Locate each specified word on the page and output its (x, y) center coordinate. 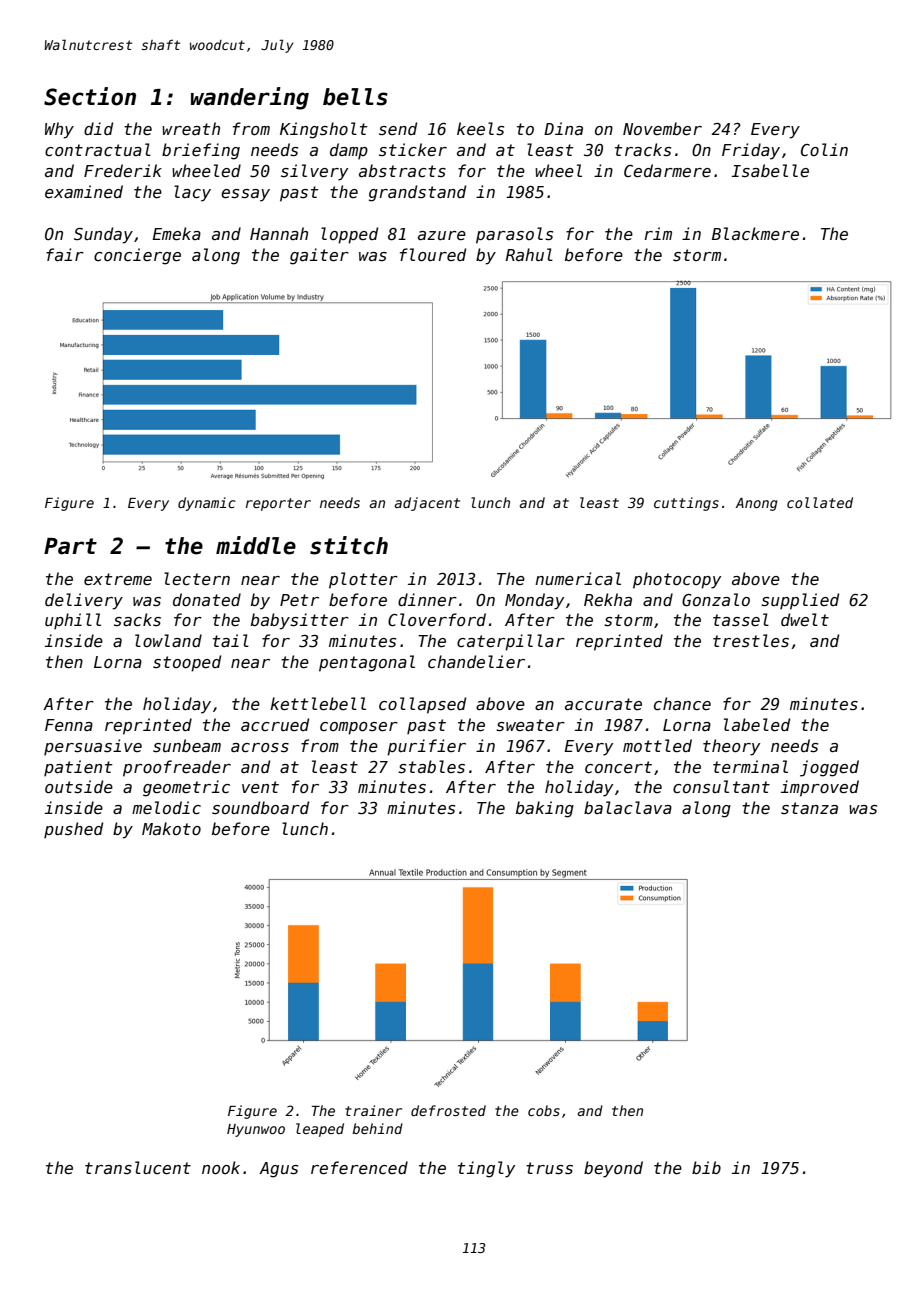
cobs (544, 1110)
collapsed (422, 705)
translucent (138, 1167)
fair (65, 254)
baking (545, 809)
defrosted (448, 1110)
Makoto (171, 828)
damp (349, 151)
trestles (751, 640)
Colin (824, 149)
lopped (349, 235)
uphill (73, 621)
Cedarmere (667, 170)
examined (84, 191)
